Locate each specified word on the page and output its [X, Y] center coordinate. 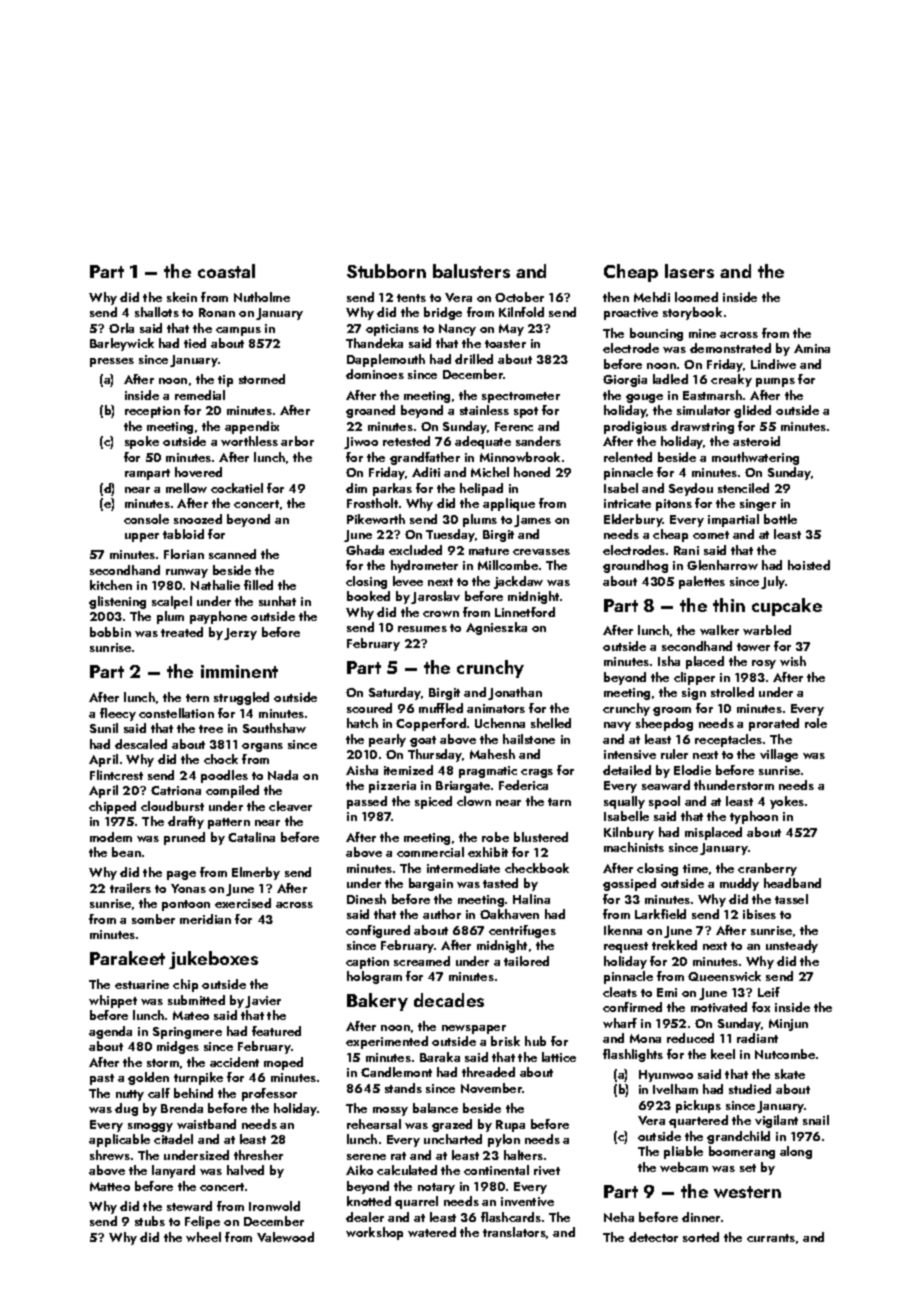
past [102, 1079]
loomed [696, 297]
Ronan [217, 312]
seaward [666, 785]
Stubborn [386, 271]
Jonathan [515, 693]
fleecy [118, 714]
